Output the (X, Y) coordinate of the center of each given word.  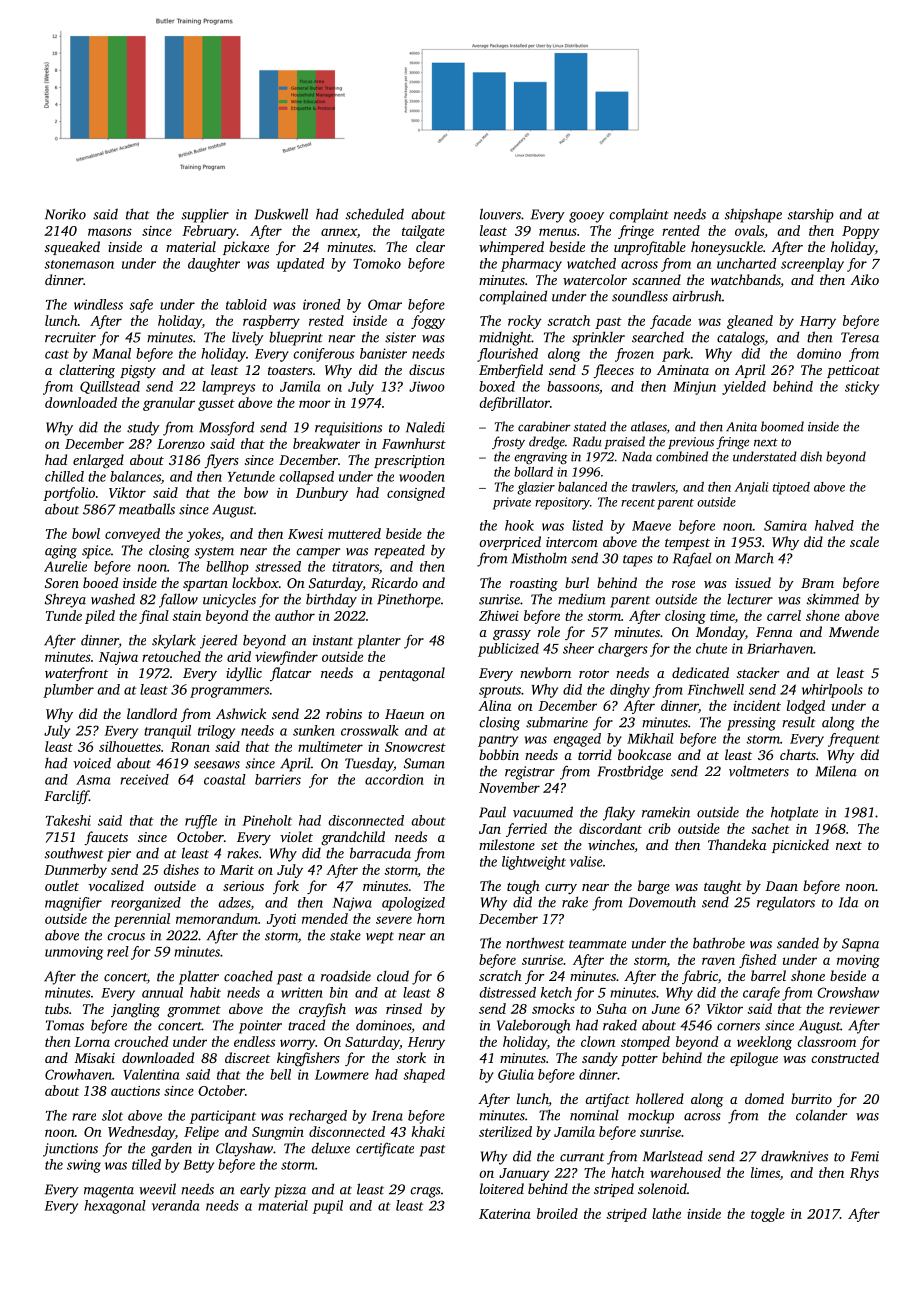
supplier (205, 215)
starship (811, 215)
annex (339, 232)
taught (723, 887)
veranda (175, 1205)
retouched (171, 656)
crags (425, 1192)
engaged (577, 740)
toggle (768, 1215)
